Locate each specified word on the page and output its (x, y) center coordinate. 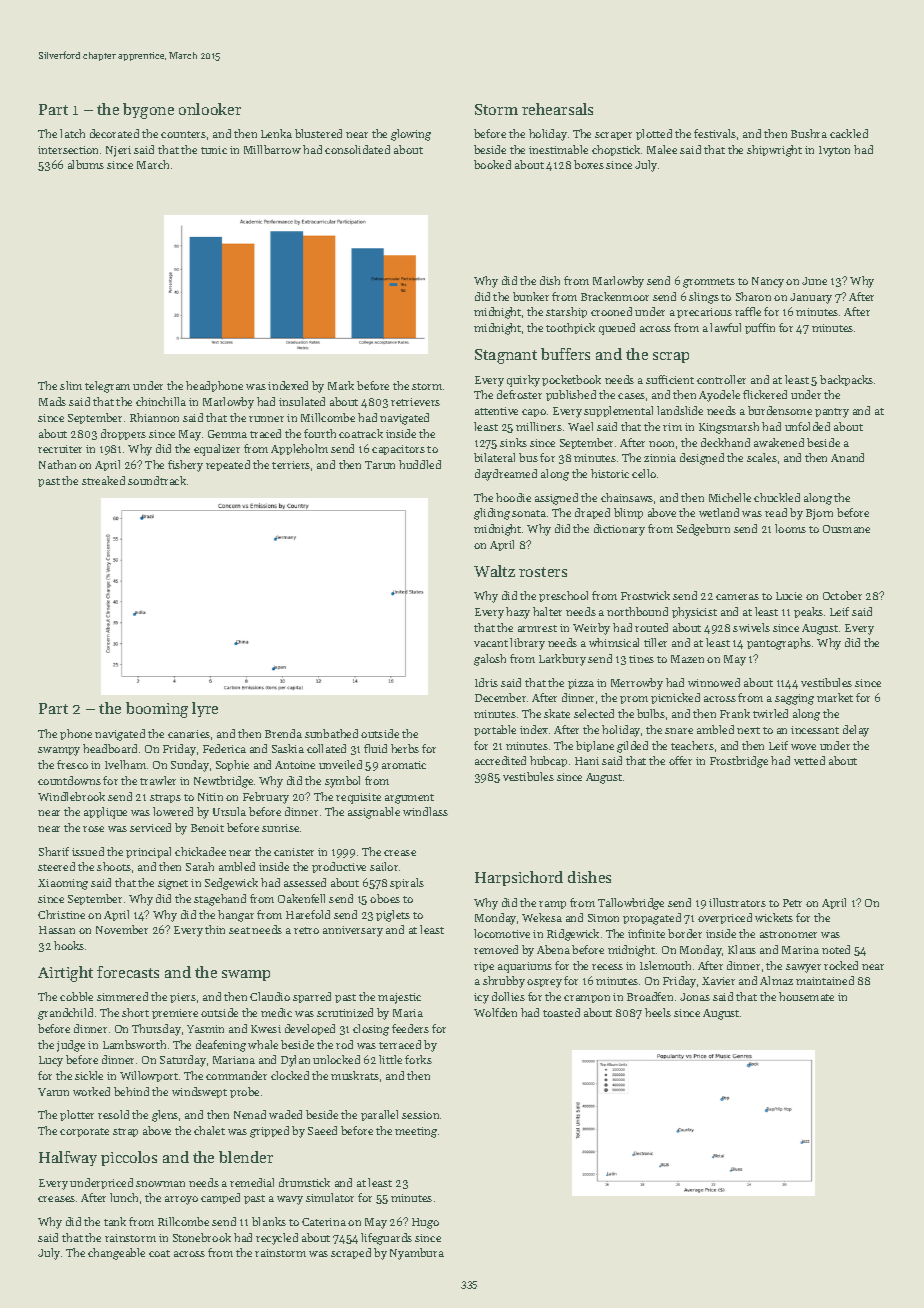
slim (71, 385)
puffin (760, 328)
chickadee (200, 851)
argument (409, 799)
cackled (849, 133)
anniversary (353, 931)
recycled (277, 1239)
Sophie (232, 765)
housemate (806, 996)
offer (680, 760)
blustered (318, 133)
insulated (302, 401)
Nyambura (417, 1254)
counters (183, 134)
